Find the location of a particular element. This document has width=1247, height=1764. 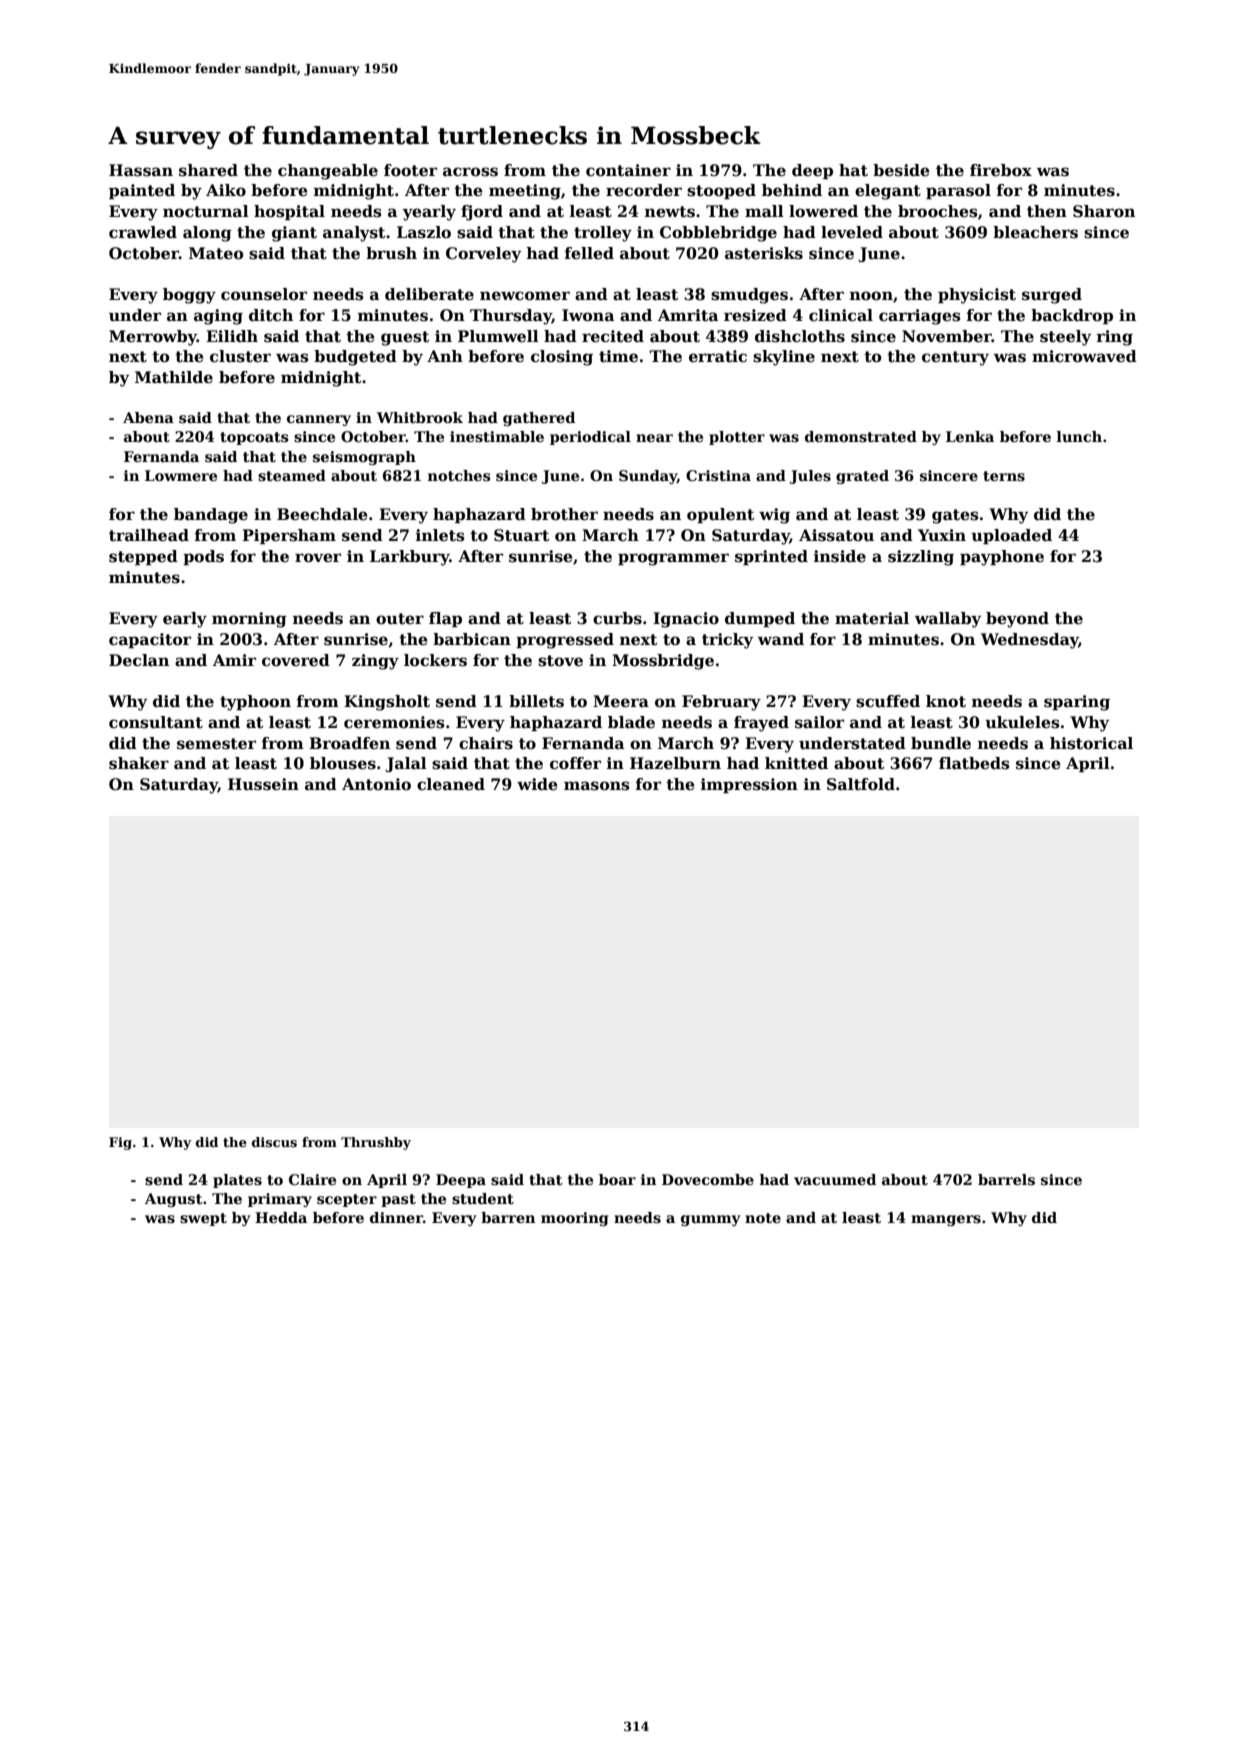

gates is located at coordinates (955, 516).
